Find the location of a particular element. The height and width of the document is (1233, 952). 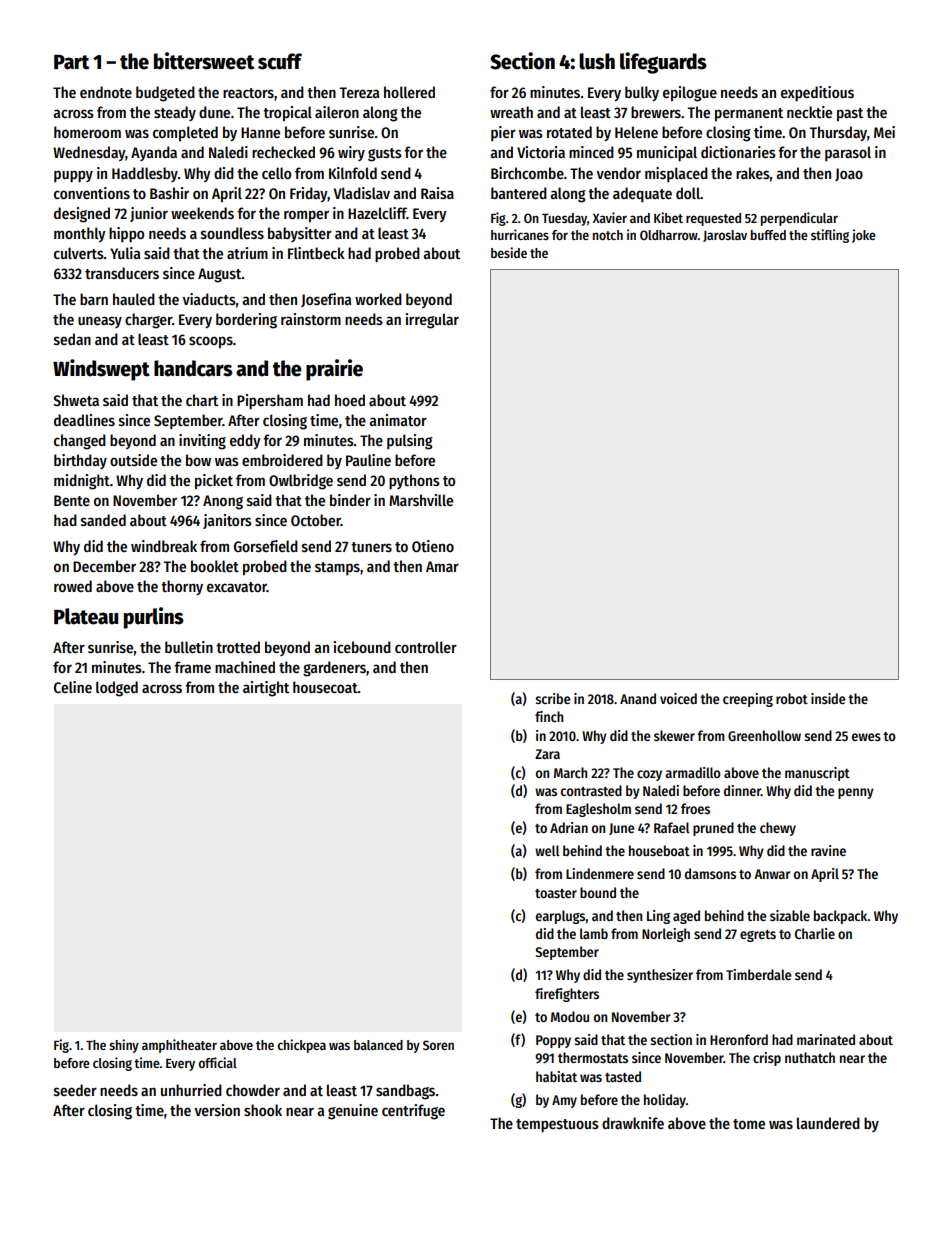

shiny is located at coordinates (124, 1046).
